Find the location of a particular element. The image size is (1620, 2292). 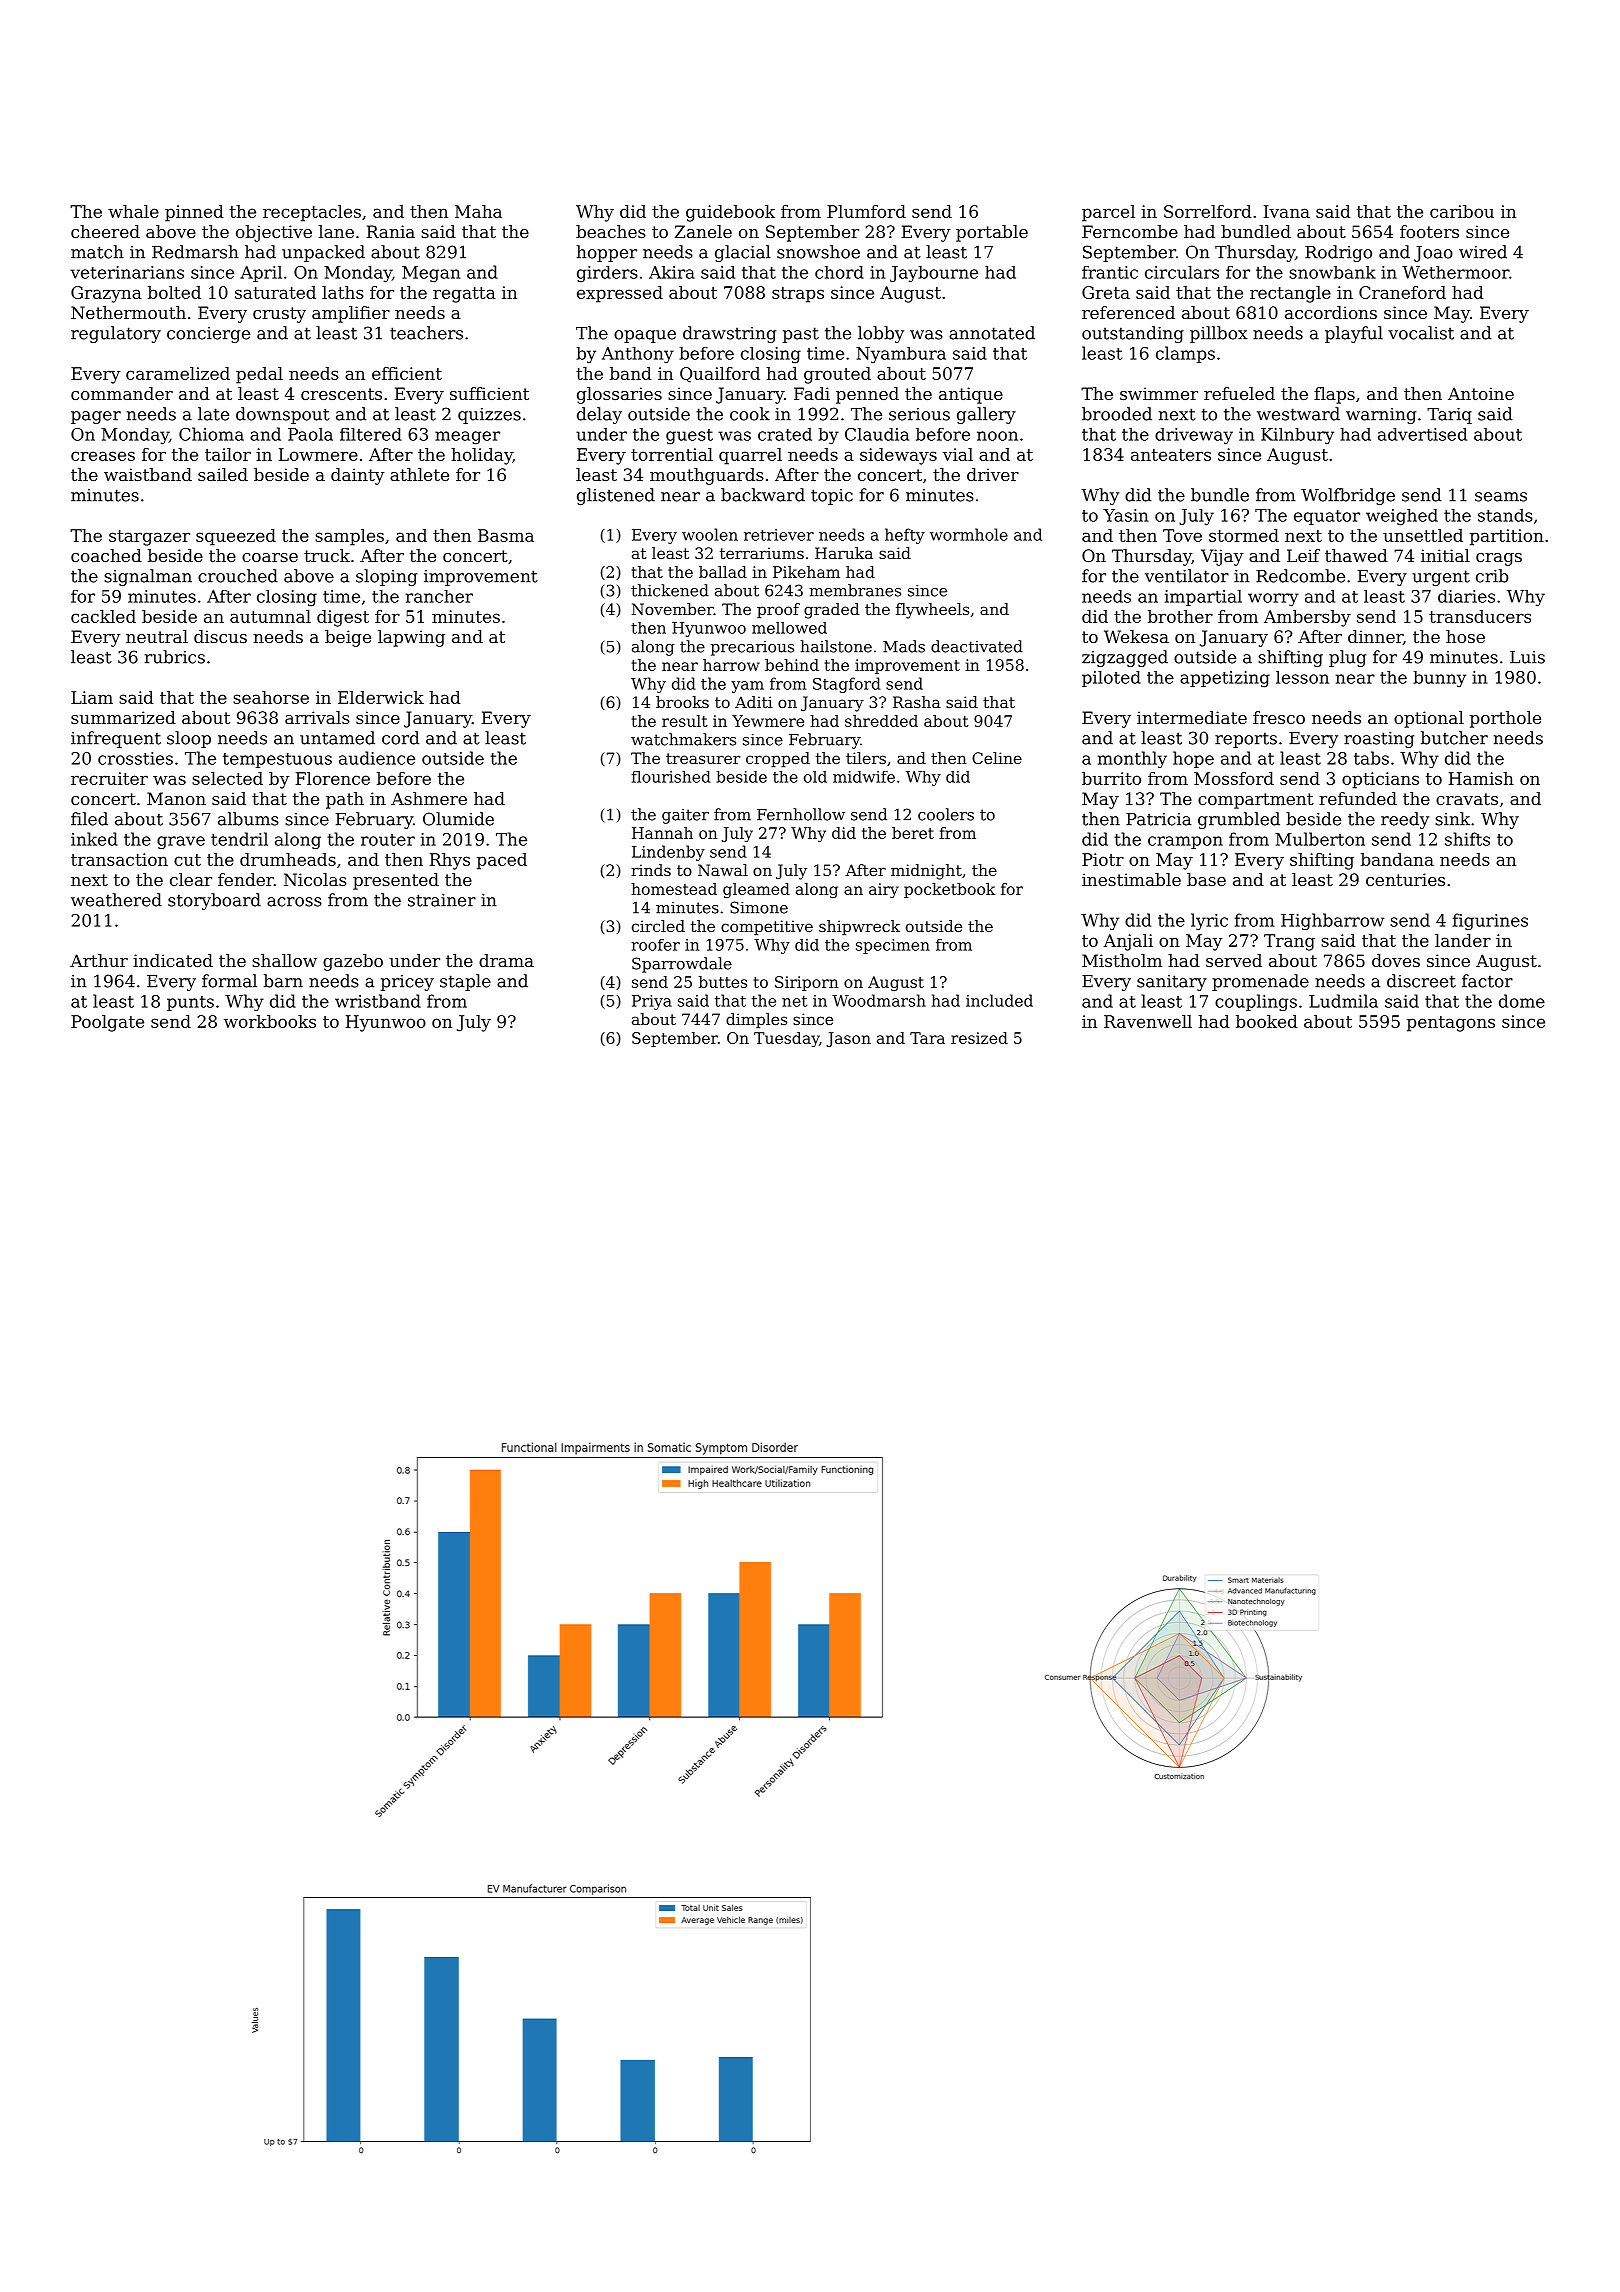

included is located at coordinates (999, 1000).
